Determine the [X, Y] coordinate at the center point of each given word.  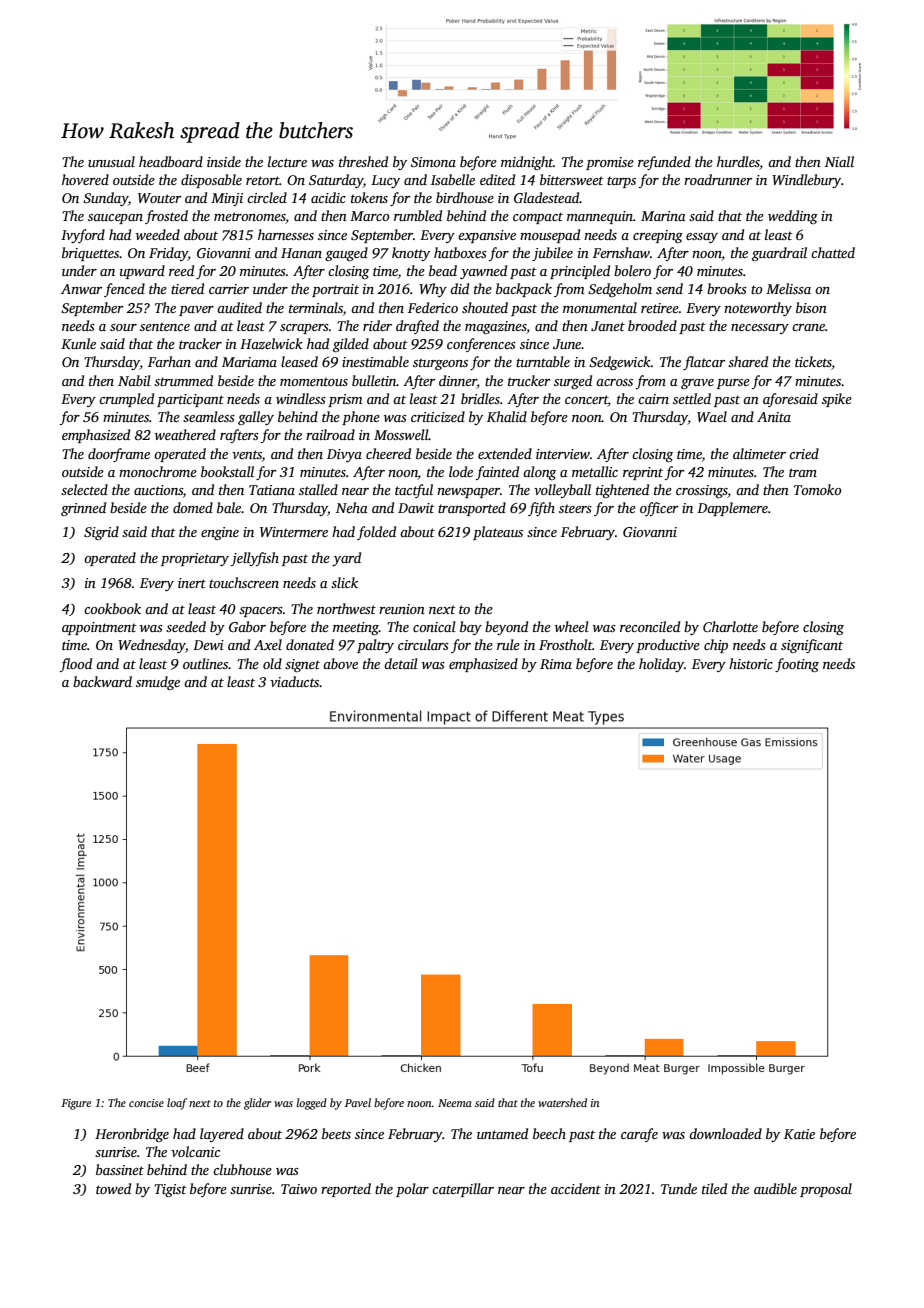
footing [797, 665]
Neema [455, 1103]
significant [812, 646]
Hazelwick [271, 343]
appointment [99, 628]
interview [563, 454]
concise [146, 1103]
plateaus [498, 533]
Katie [799, 1134]
